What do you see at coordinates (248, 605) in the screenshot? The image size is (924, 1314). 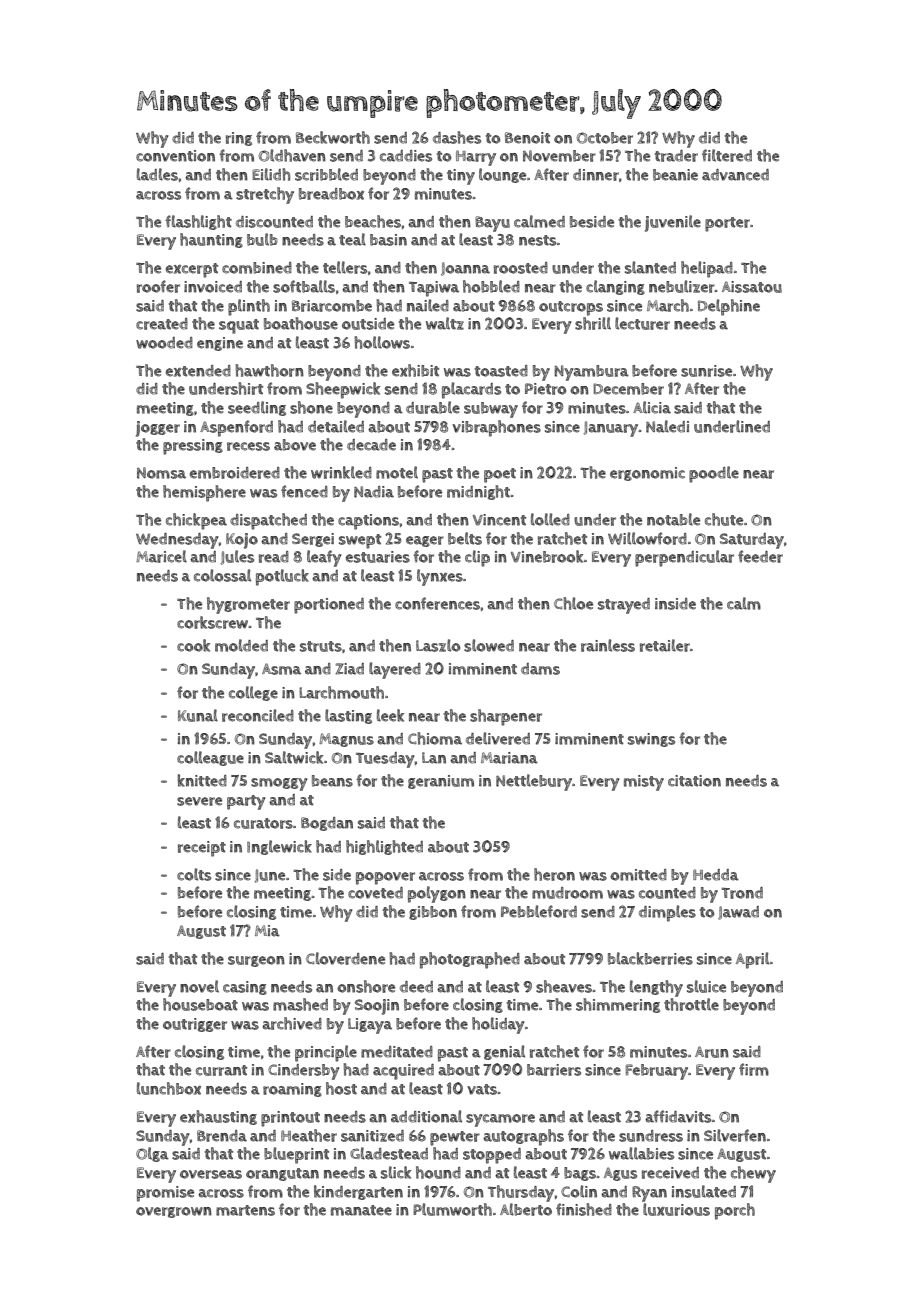 I see `hygrometer` at bounding box center [248, 605].
